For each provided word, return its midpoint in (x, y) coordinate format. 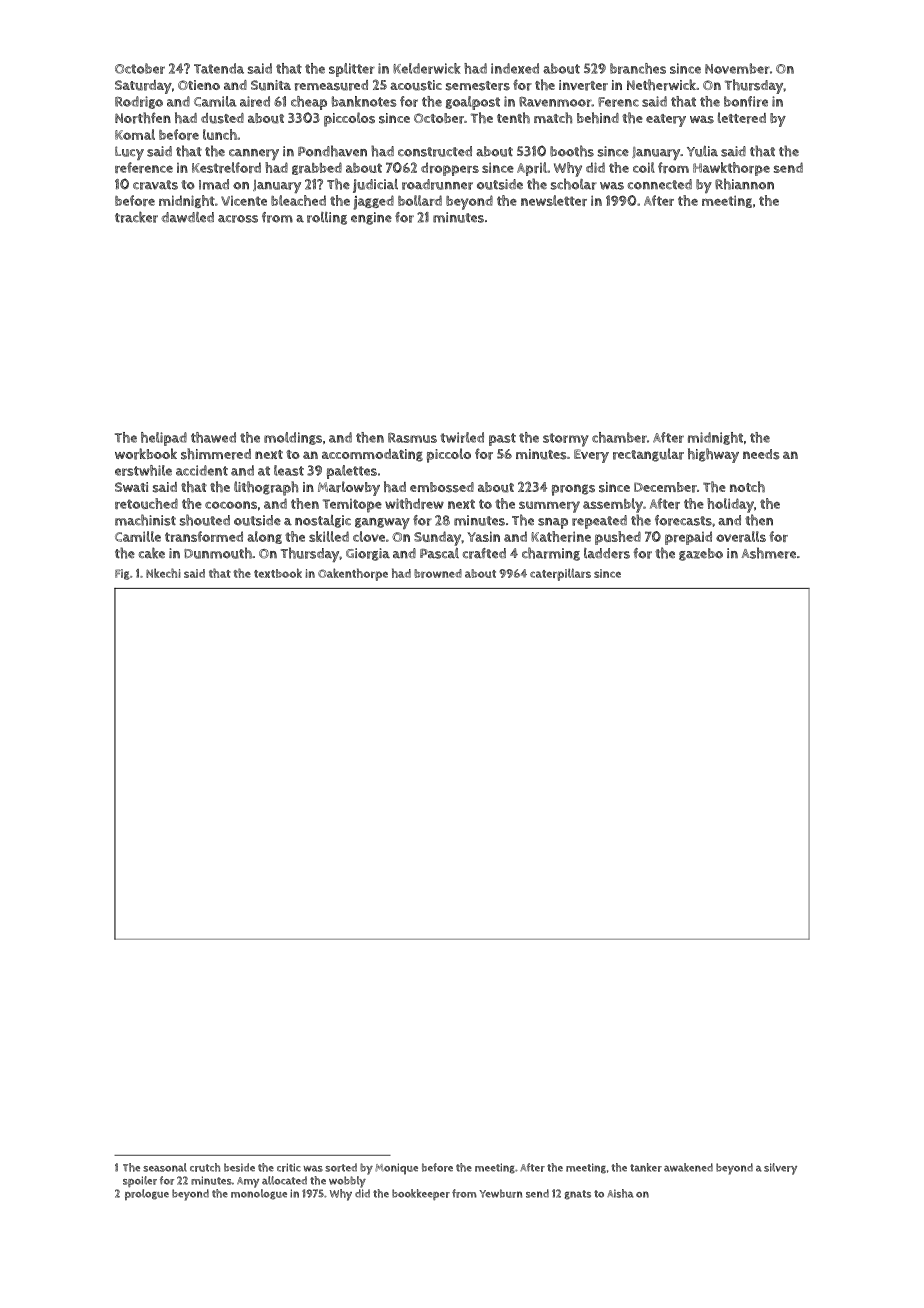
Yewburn (500, 1193)
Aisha (620, 1193)
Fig (122, 574)
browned (438, 573)
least (289, 470)
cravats (155, 185)
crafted (484, 553)
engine (371, 218)
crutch (205, 1167)
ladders (607, 553)
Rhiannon (744, 184)
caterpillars (560, 574)
